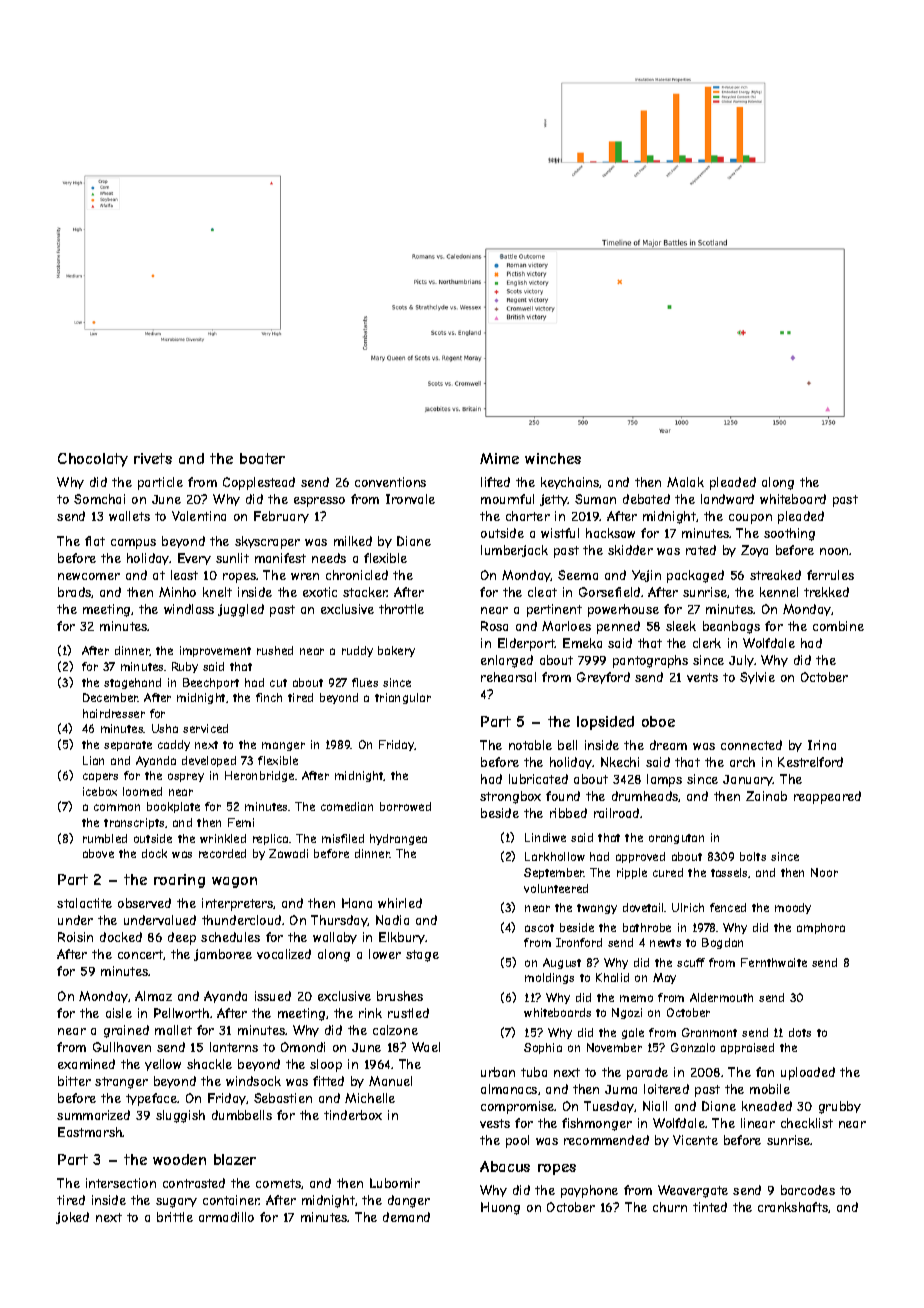  Describe the element at coordinates (834, 551) in the screenshot. I see `noon` at that location.
